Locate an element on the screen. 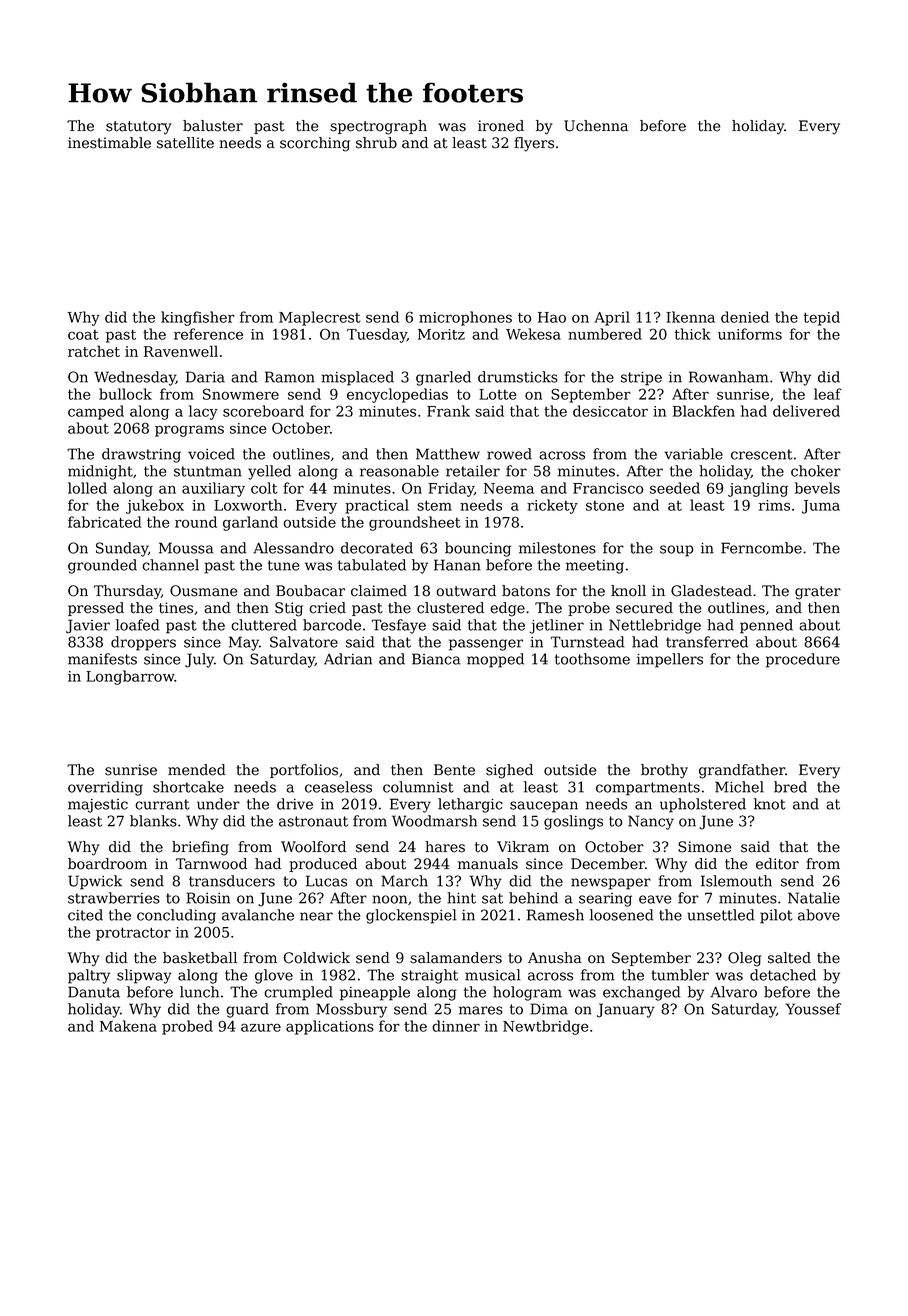  ironed is located at coordinates (501, 126).
